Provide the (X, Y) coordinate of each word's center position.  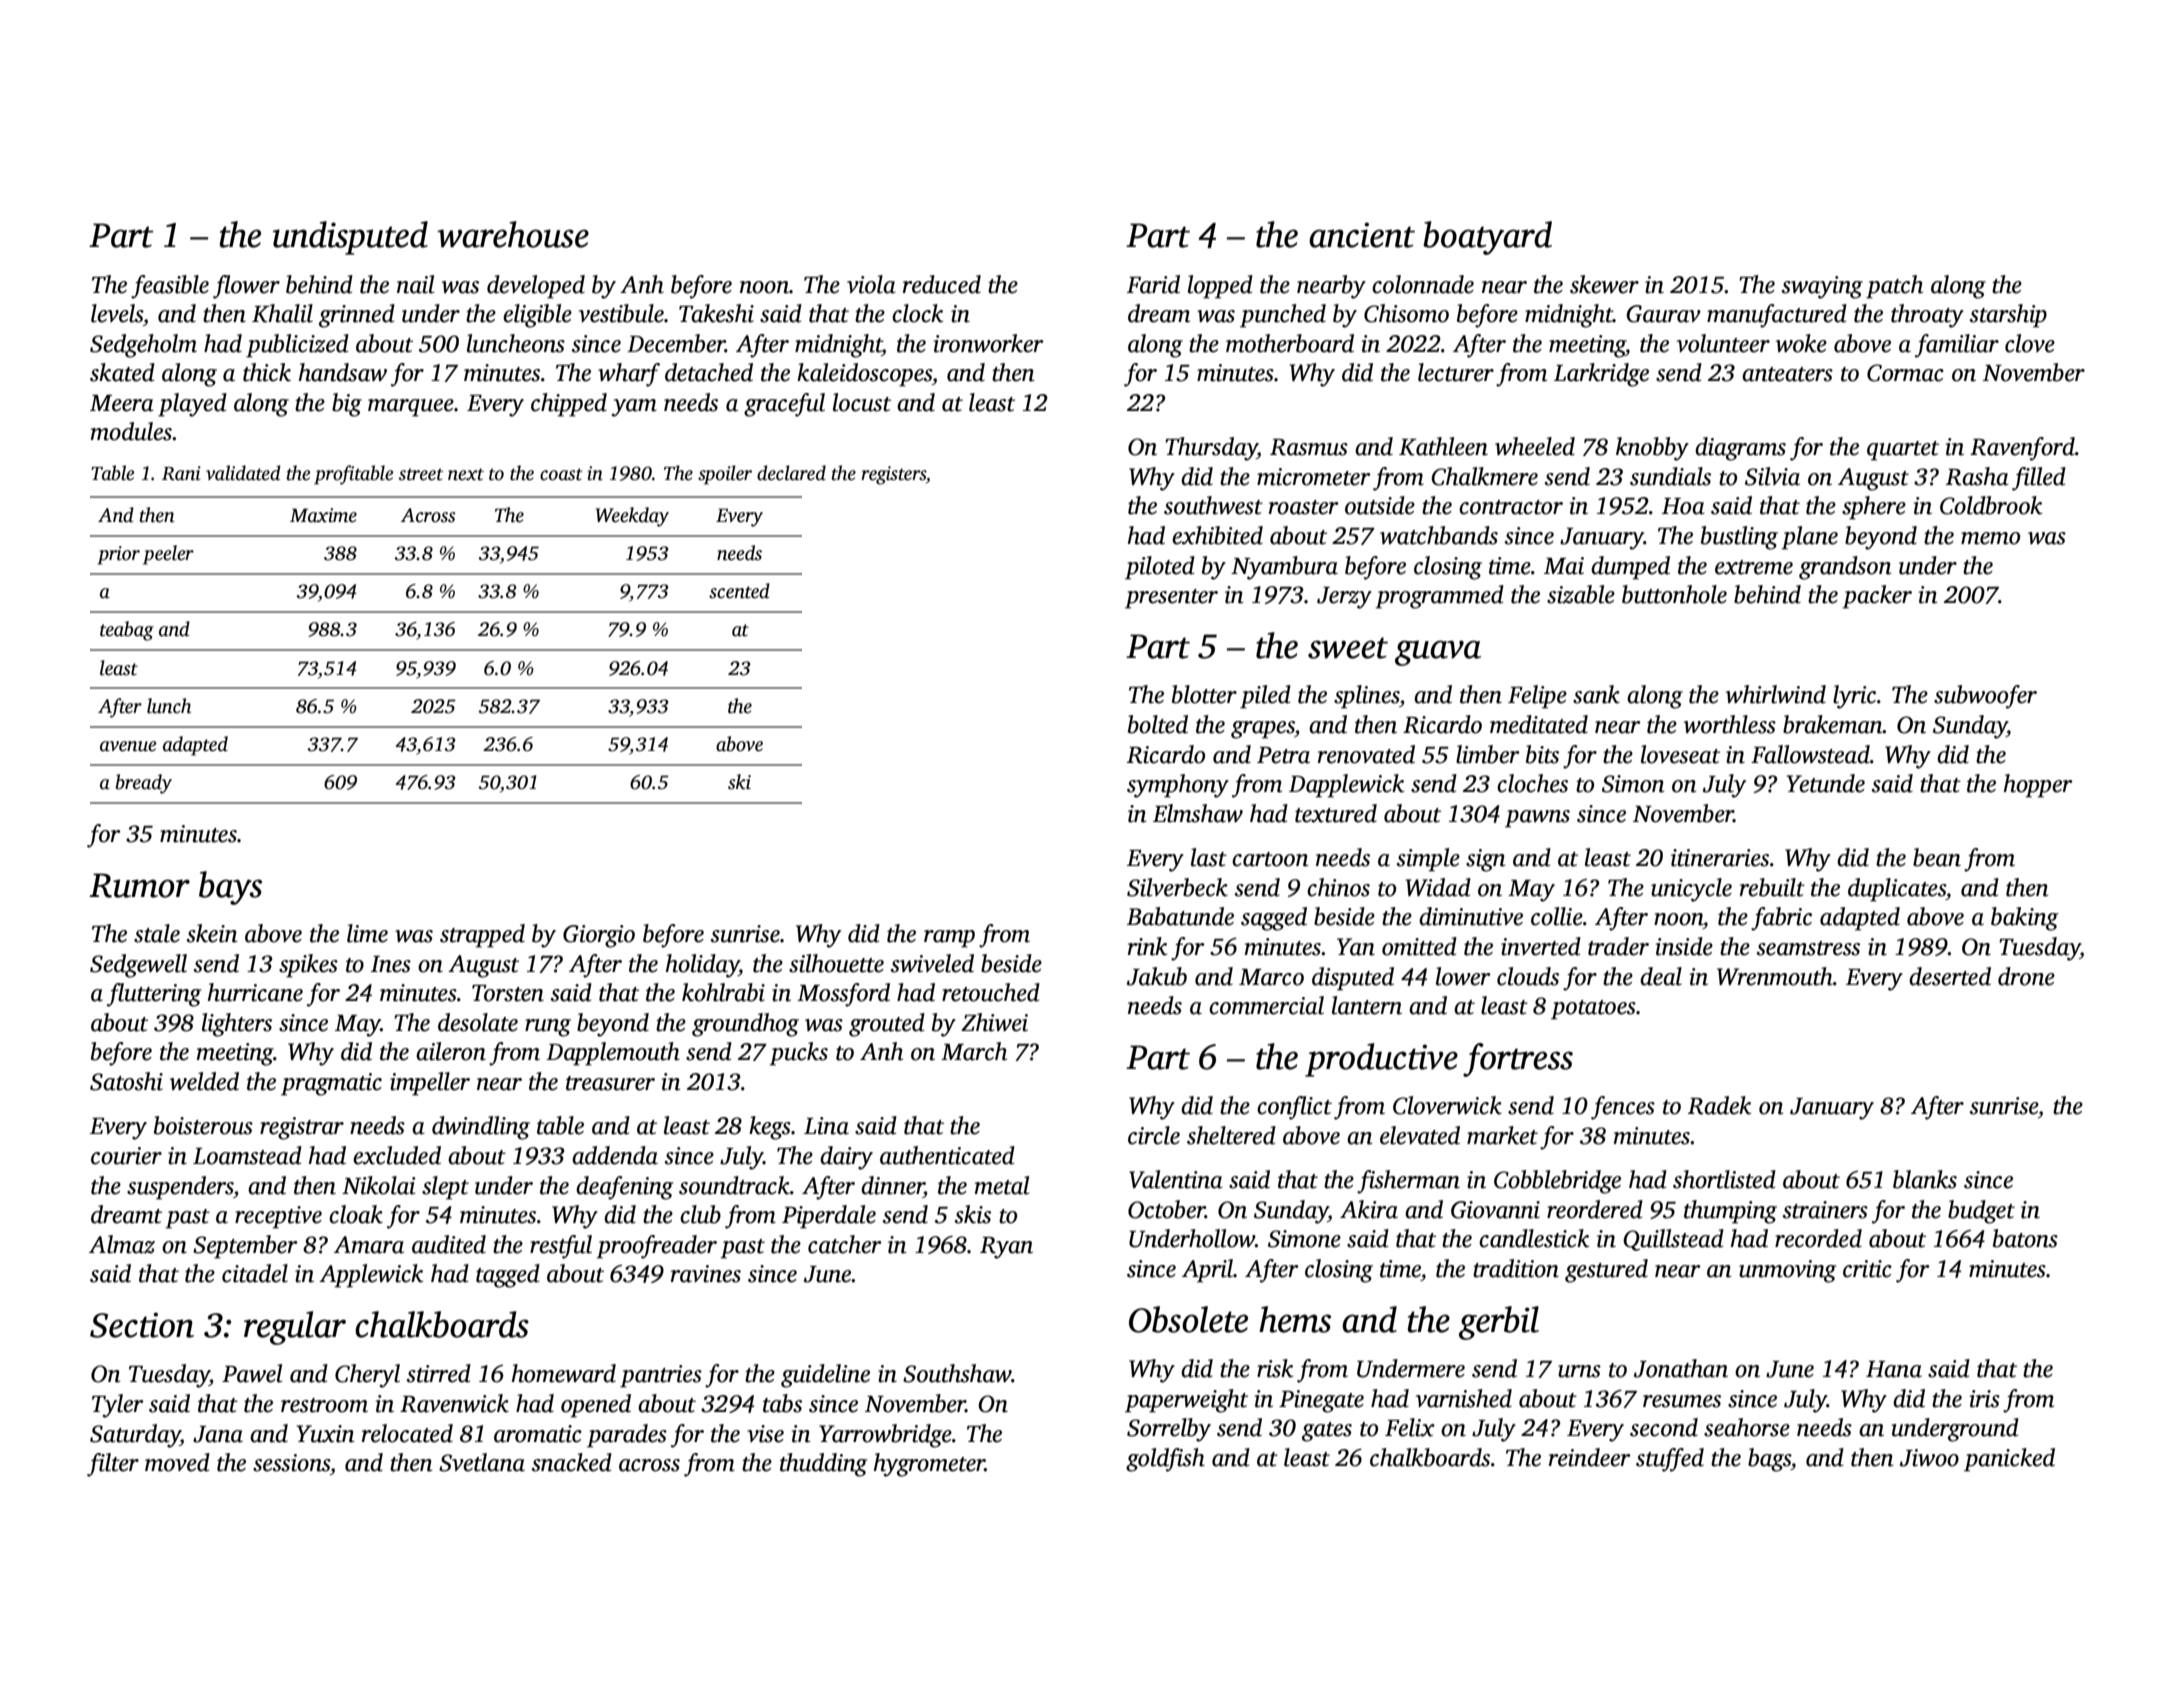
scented (739, 591)
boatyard (1487, 238)
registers (893, 475)
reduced (942, 284)
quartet (1903, 451)
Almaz (122, 1244)
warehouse (513, 234)
